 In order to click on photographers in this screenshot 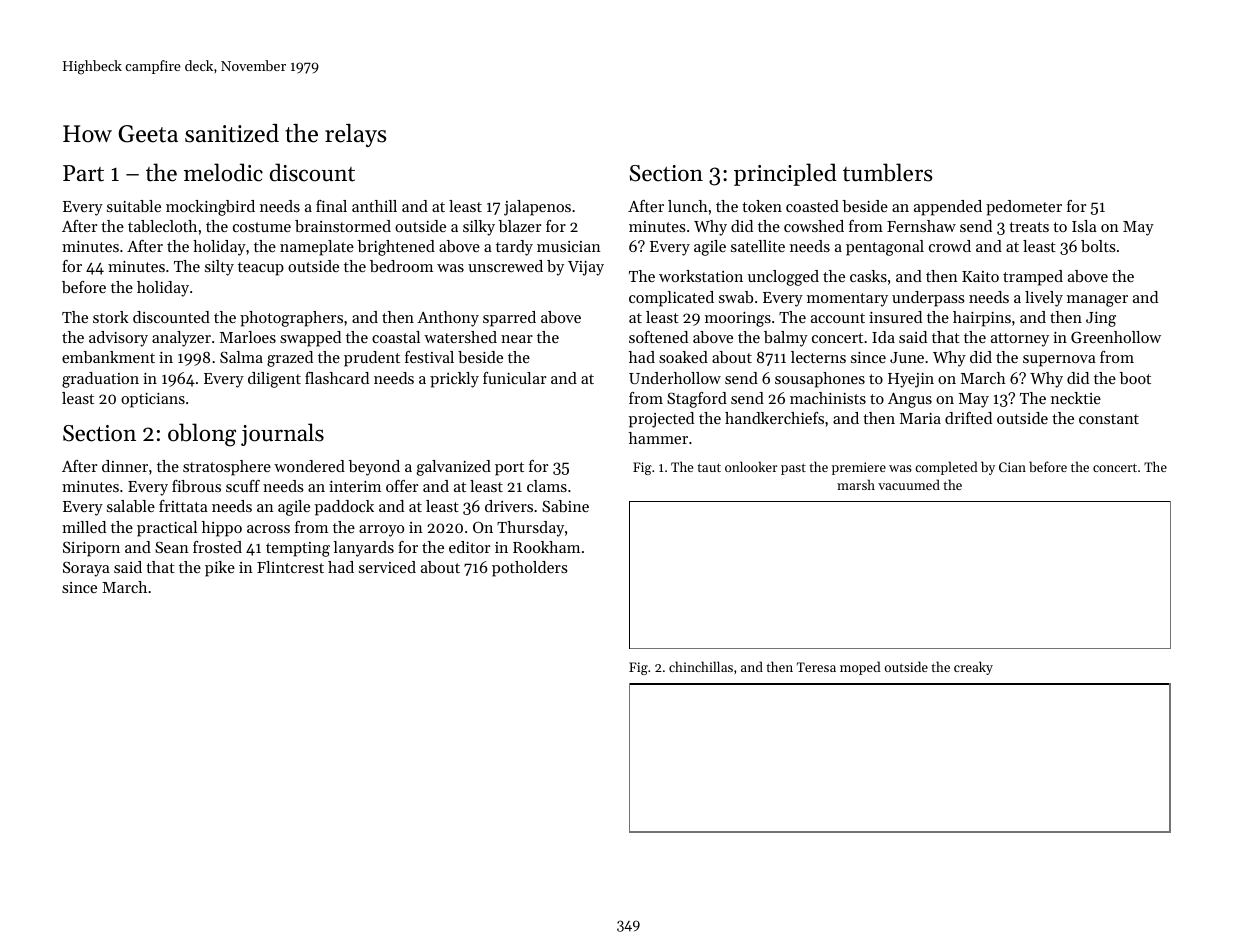, I will do `click(291, 319)`.
